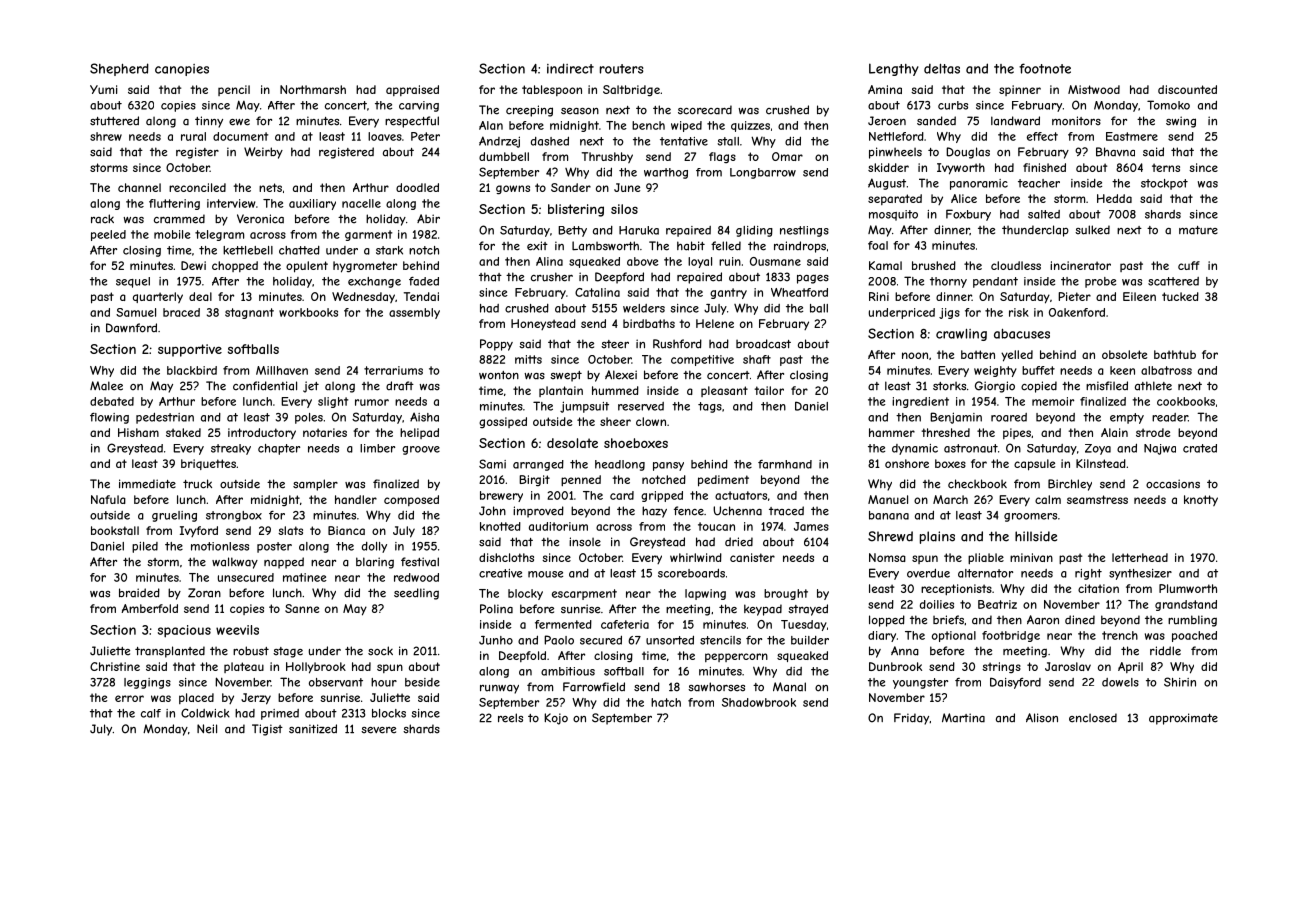 This image has height=924, width=1308. I want to click on silos, so click(624, 209).
